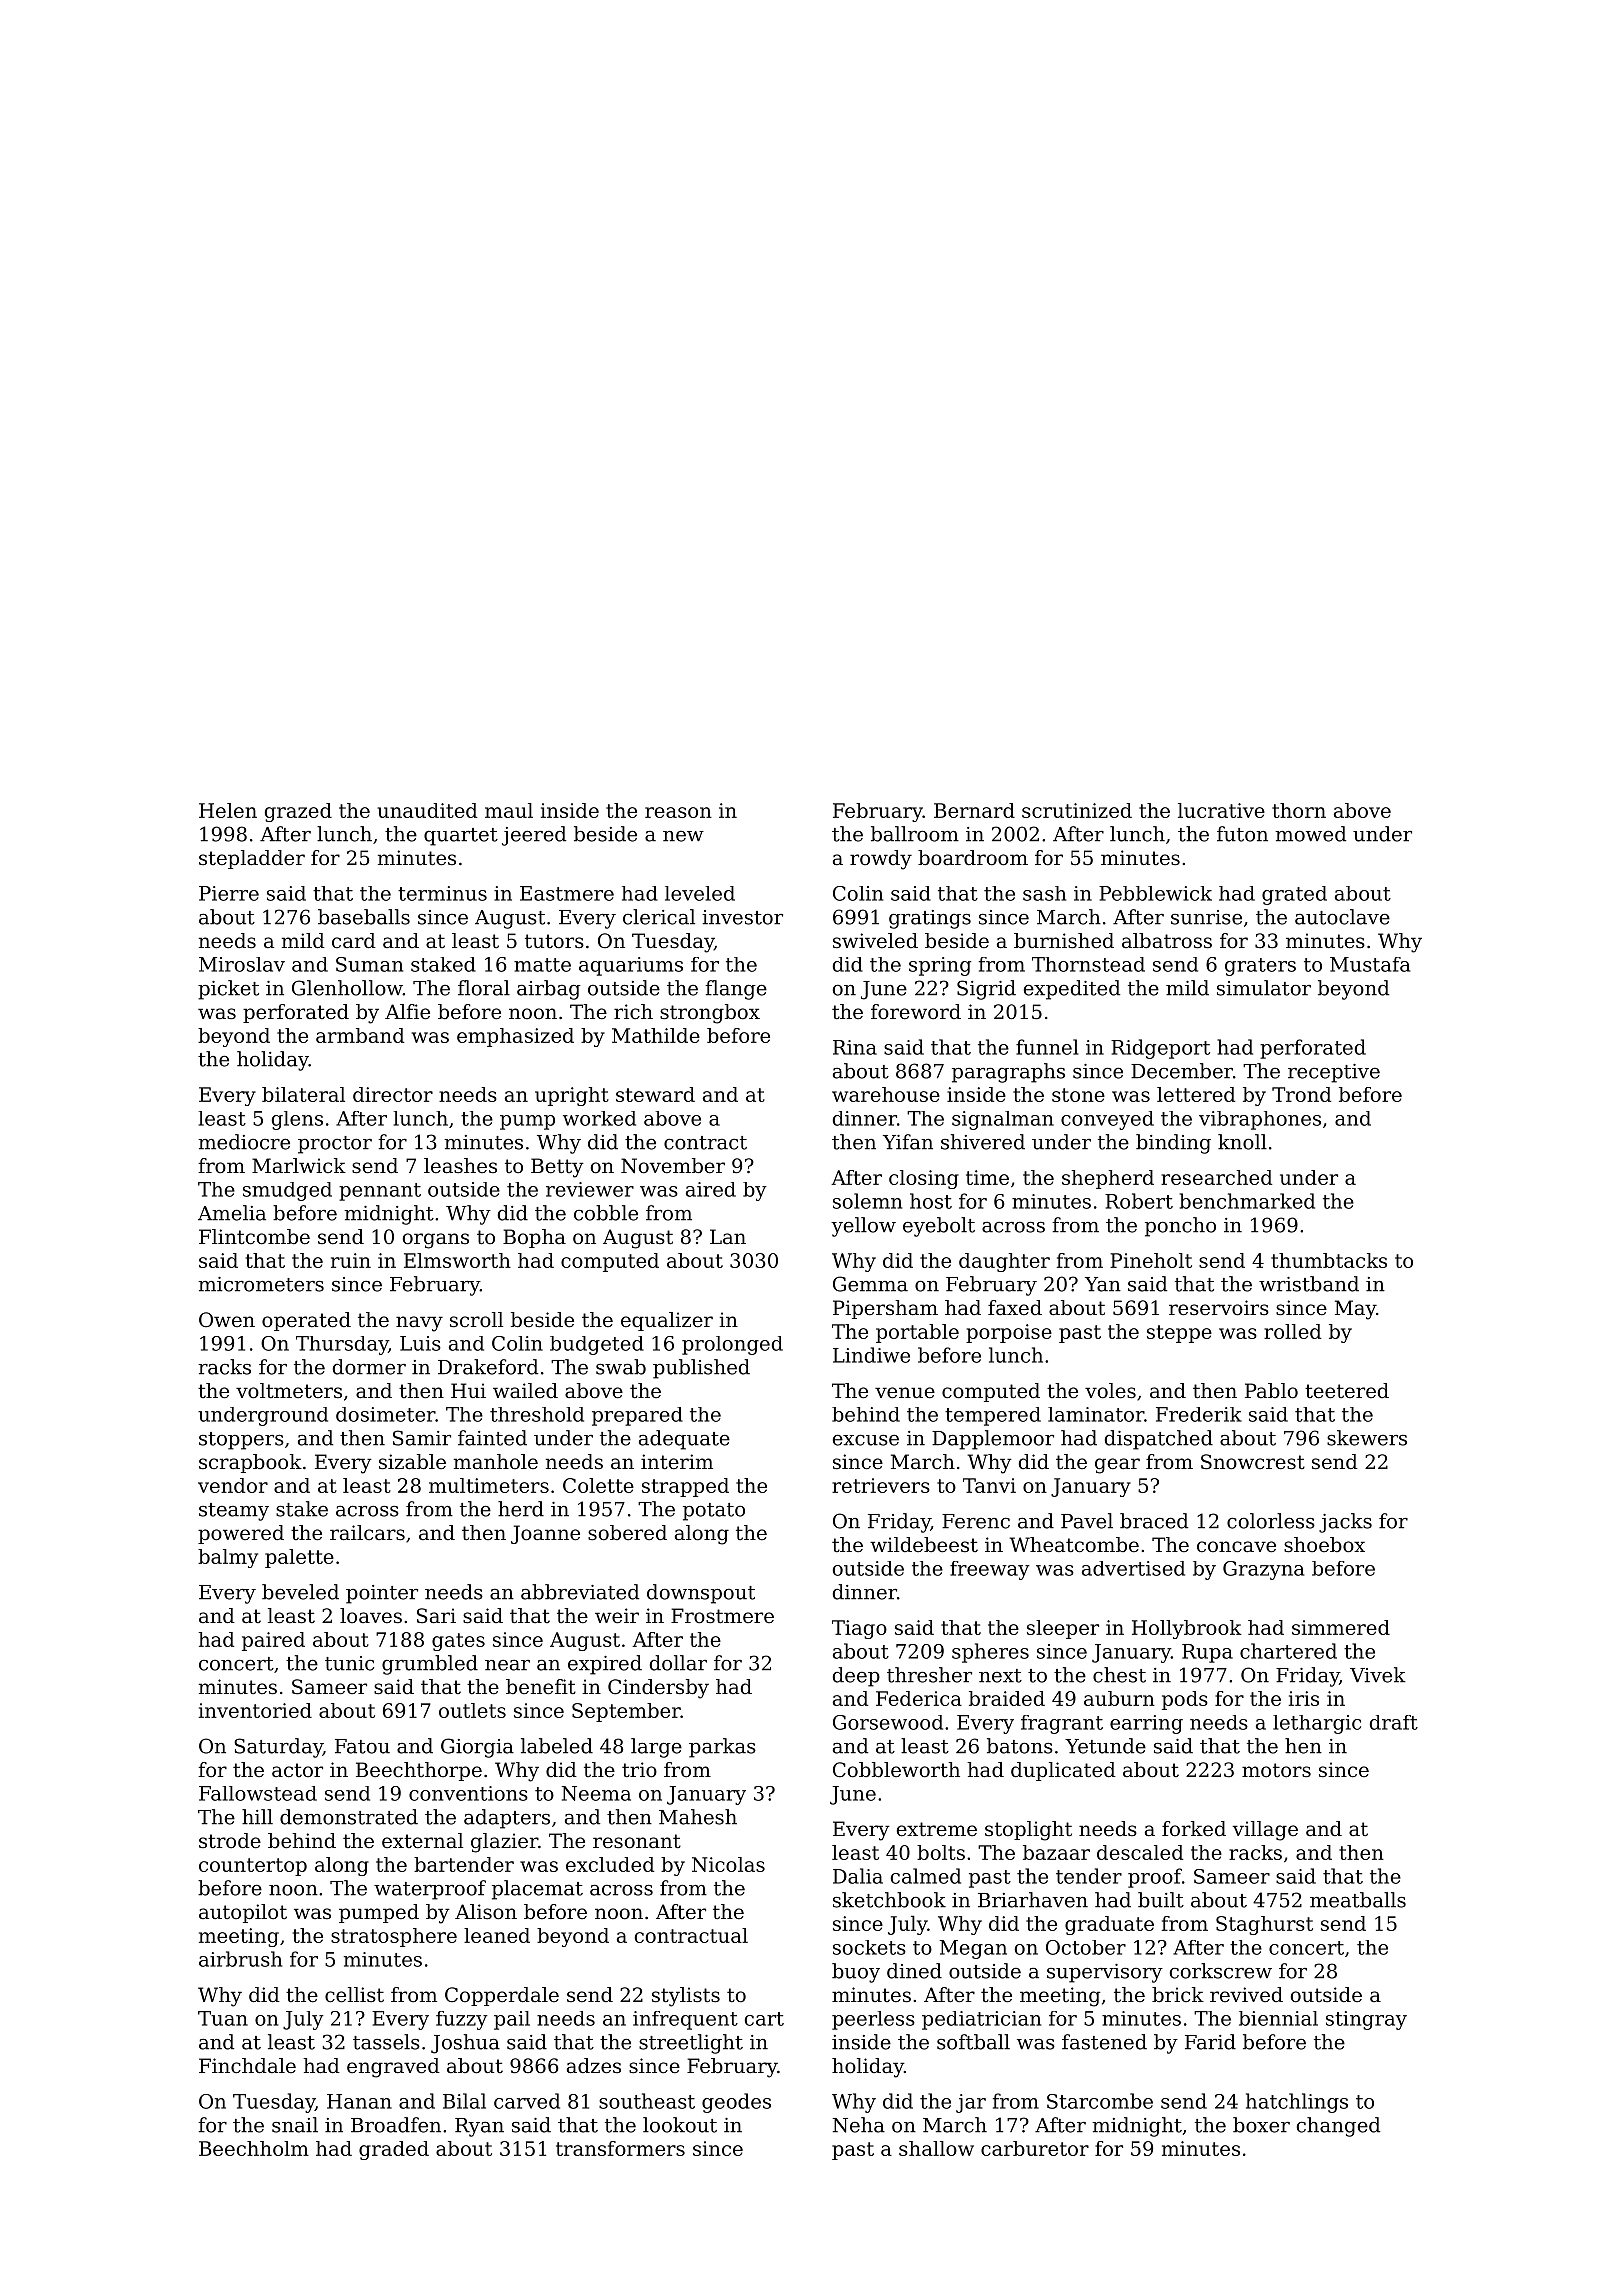 The width and height of the screenshot is (1620, 2292). Describe the element at coordinates (254, 1237) in the screenshot. I see `Flintcombe` at that location.
